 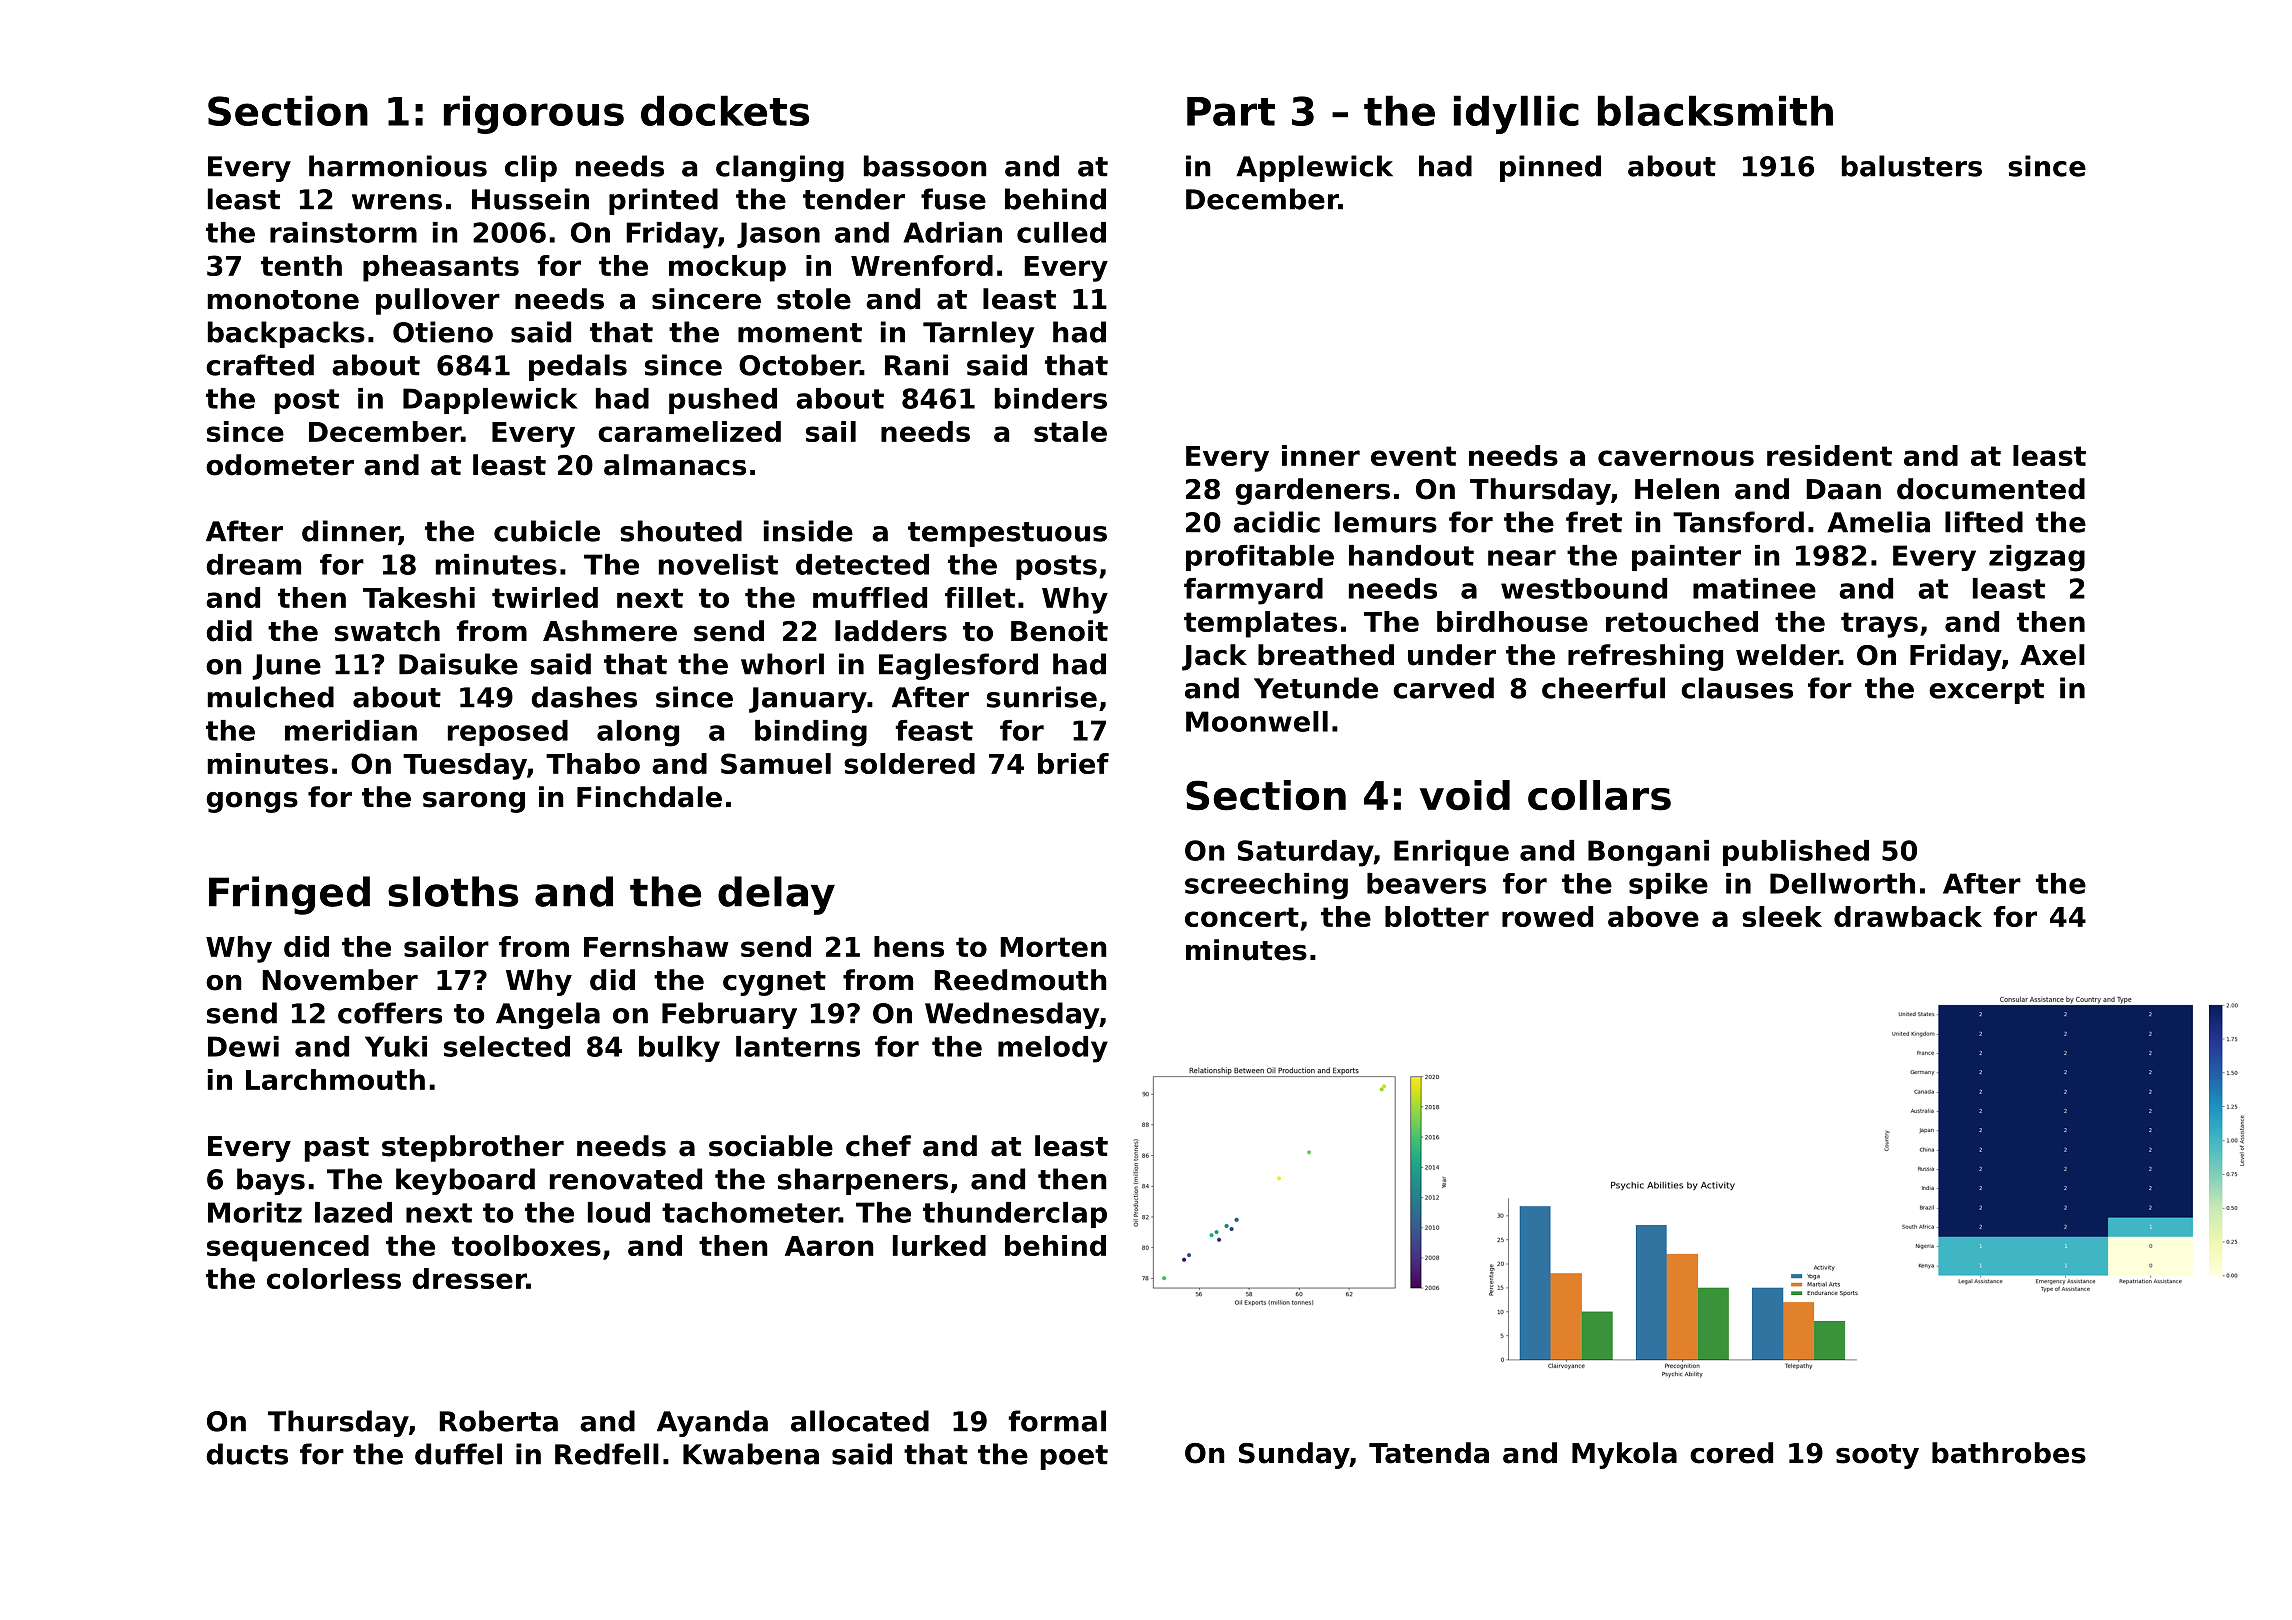 I want to click on blacksmith, so click(x=1715, y=110).
